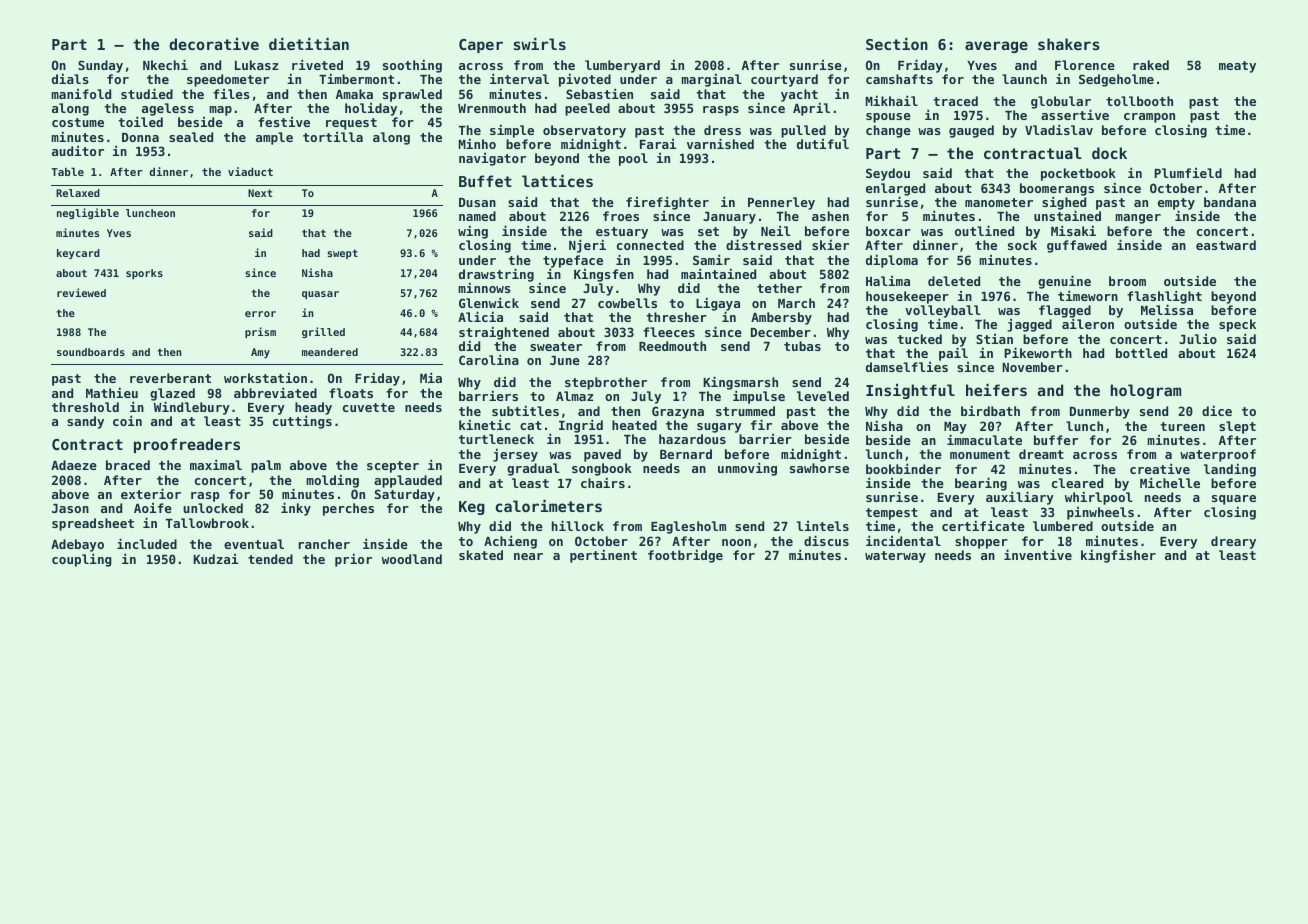 The width and height of the document is (1308, 924). What do you see at coordinates (996, 47) in the document?
I see `average` at bounding box center [996, 47].
